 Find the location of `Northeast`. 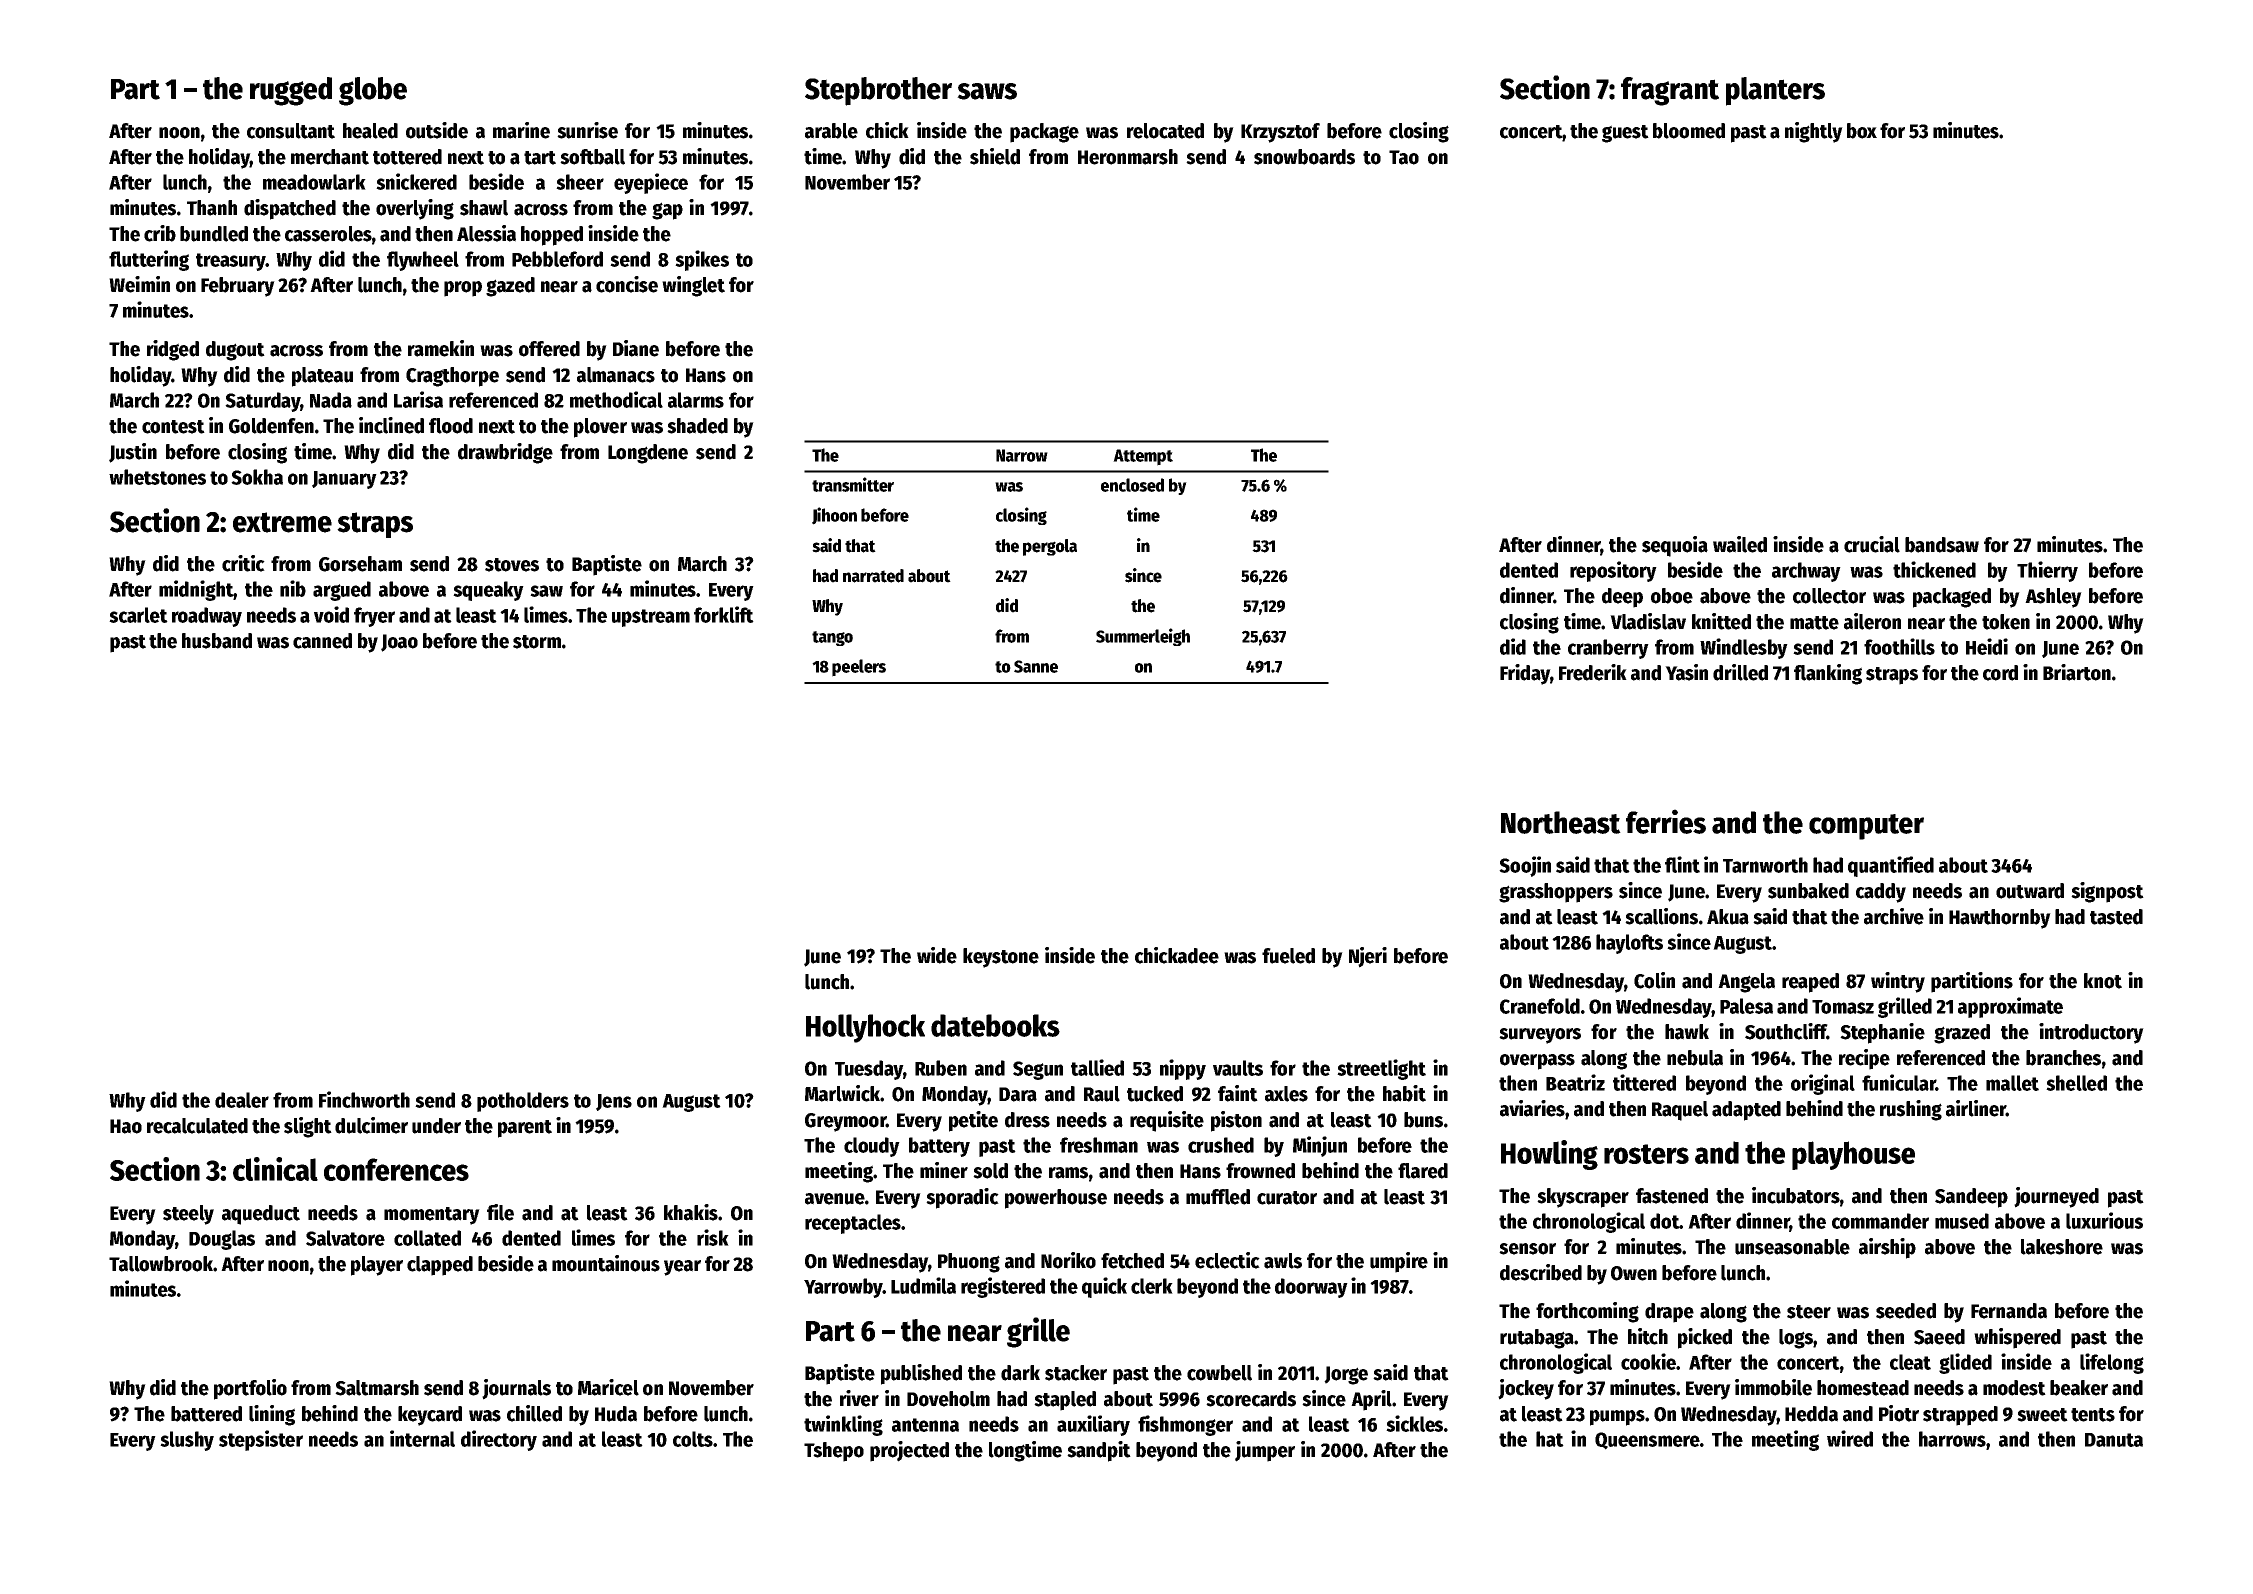

Northeast is located at coordinates (1561, 822).
